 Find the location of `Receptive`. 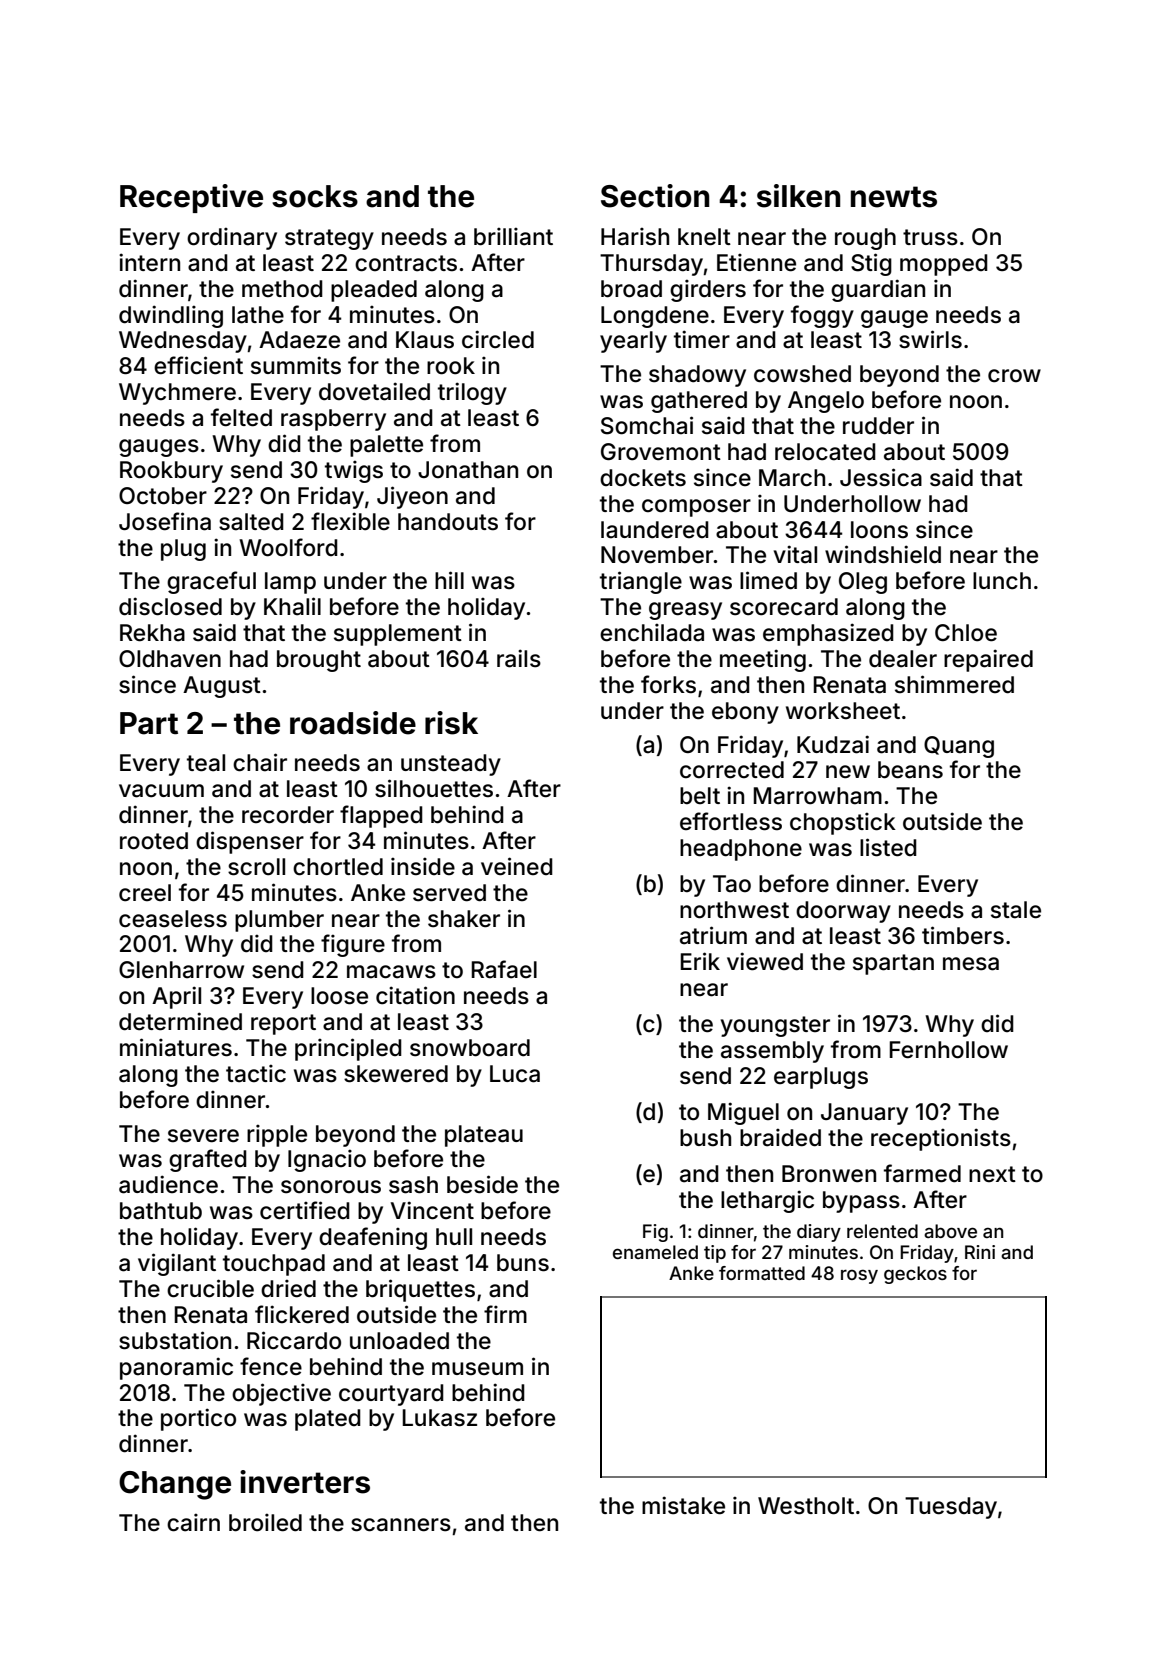

Receptive is located at coordinates (191, 198).
